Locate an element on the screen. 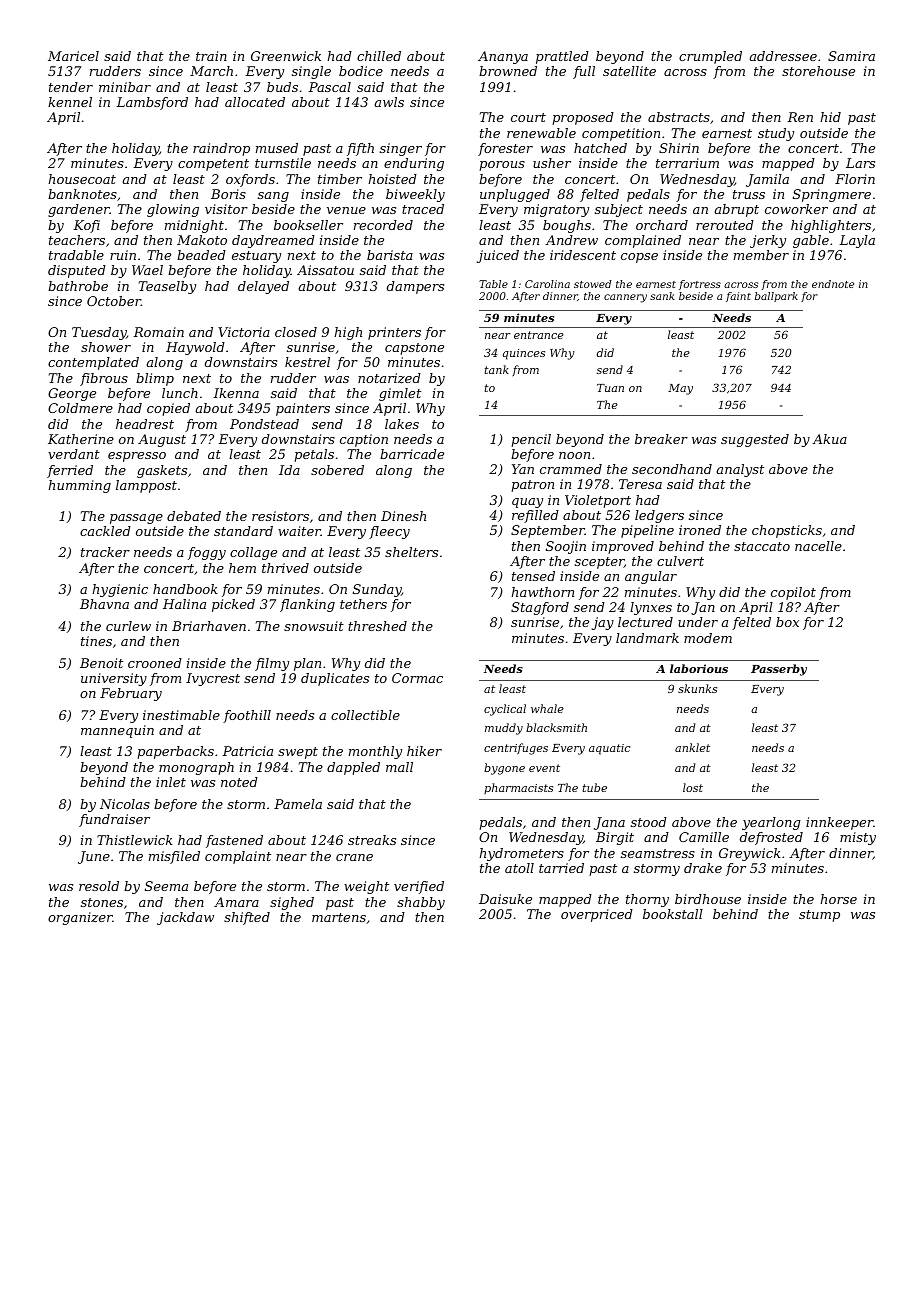 Image resolution: width=924 pixels, height=1308 pixels. Springmere is located at coordinates (832, 195).
